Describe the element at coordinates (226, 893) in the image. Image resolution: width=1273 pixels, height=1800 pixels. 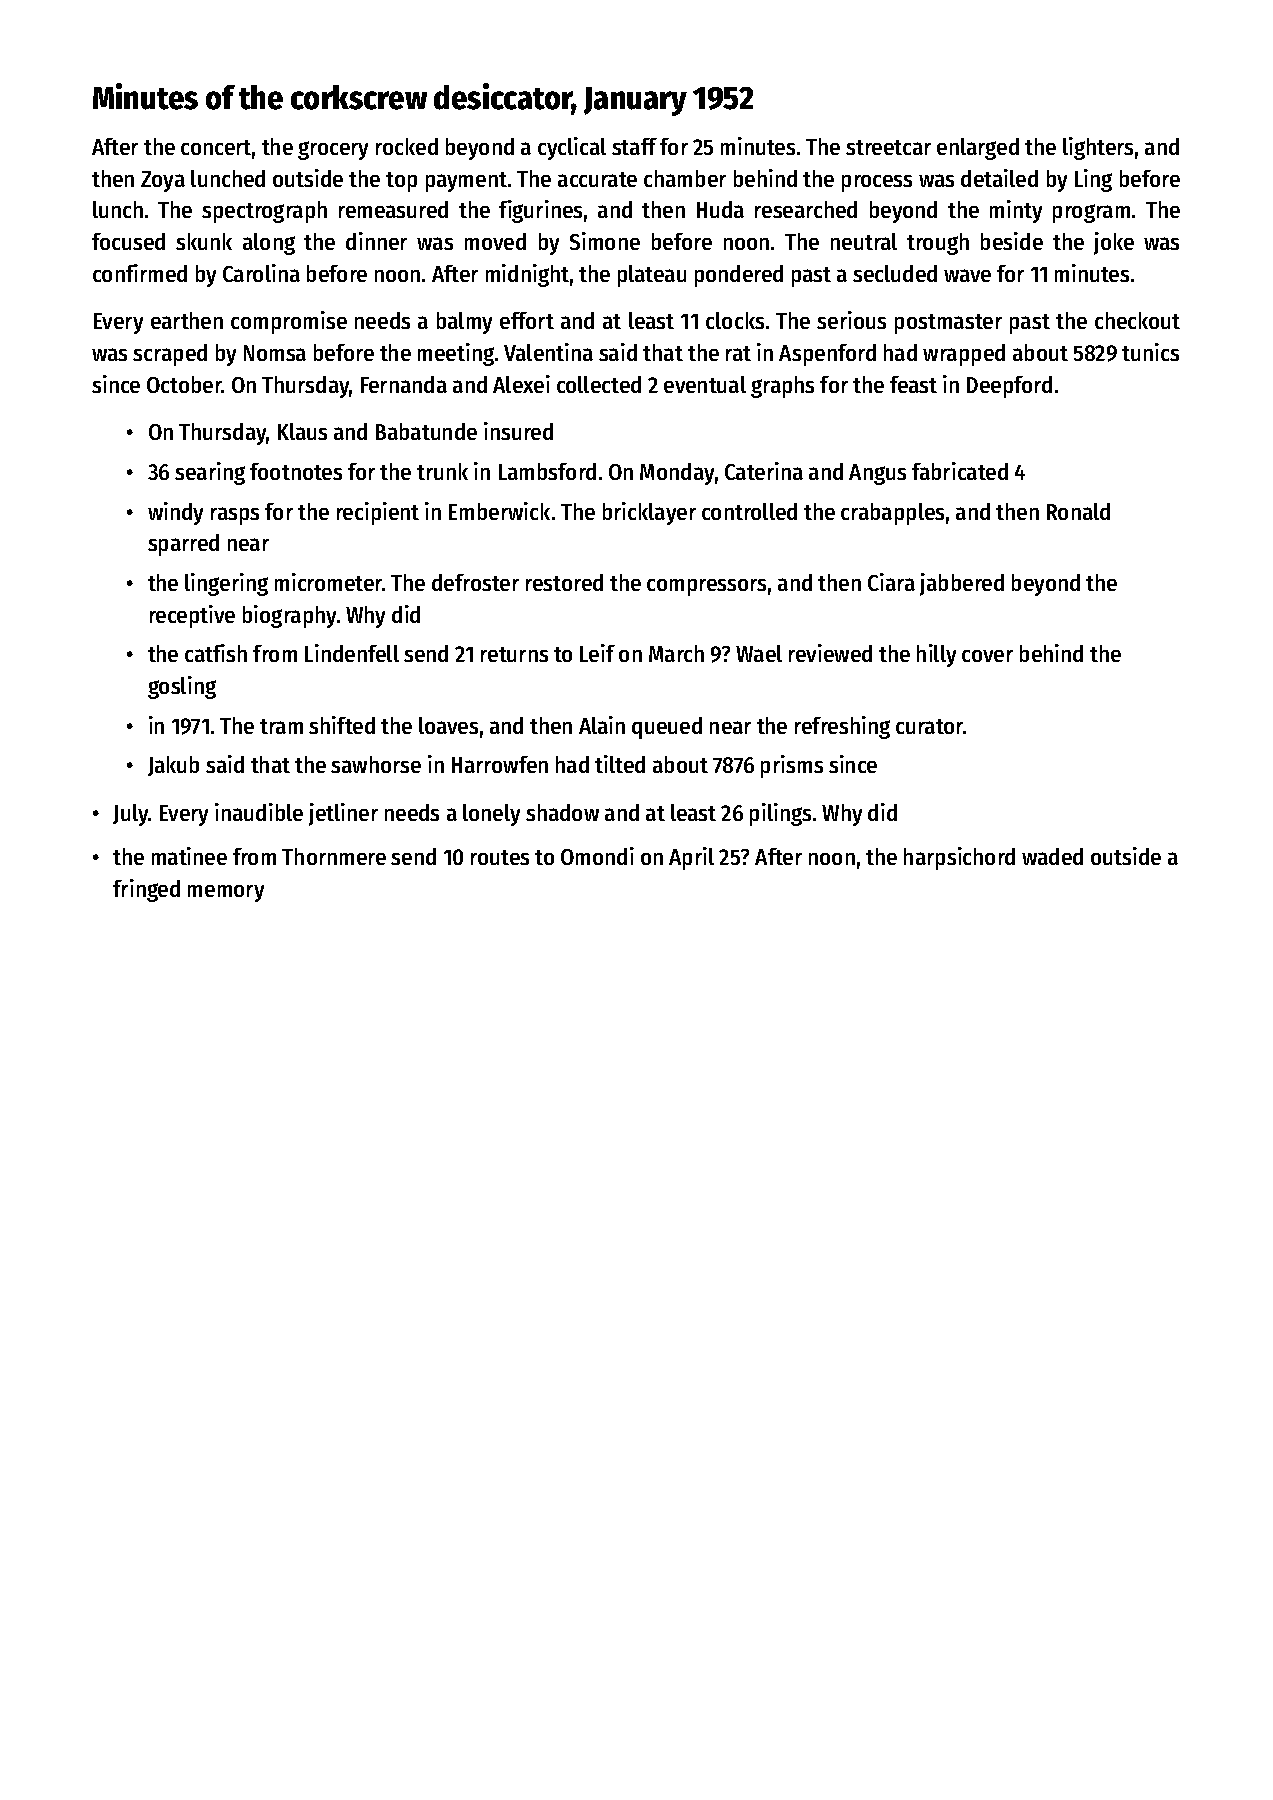
I see `memory` at that location.
